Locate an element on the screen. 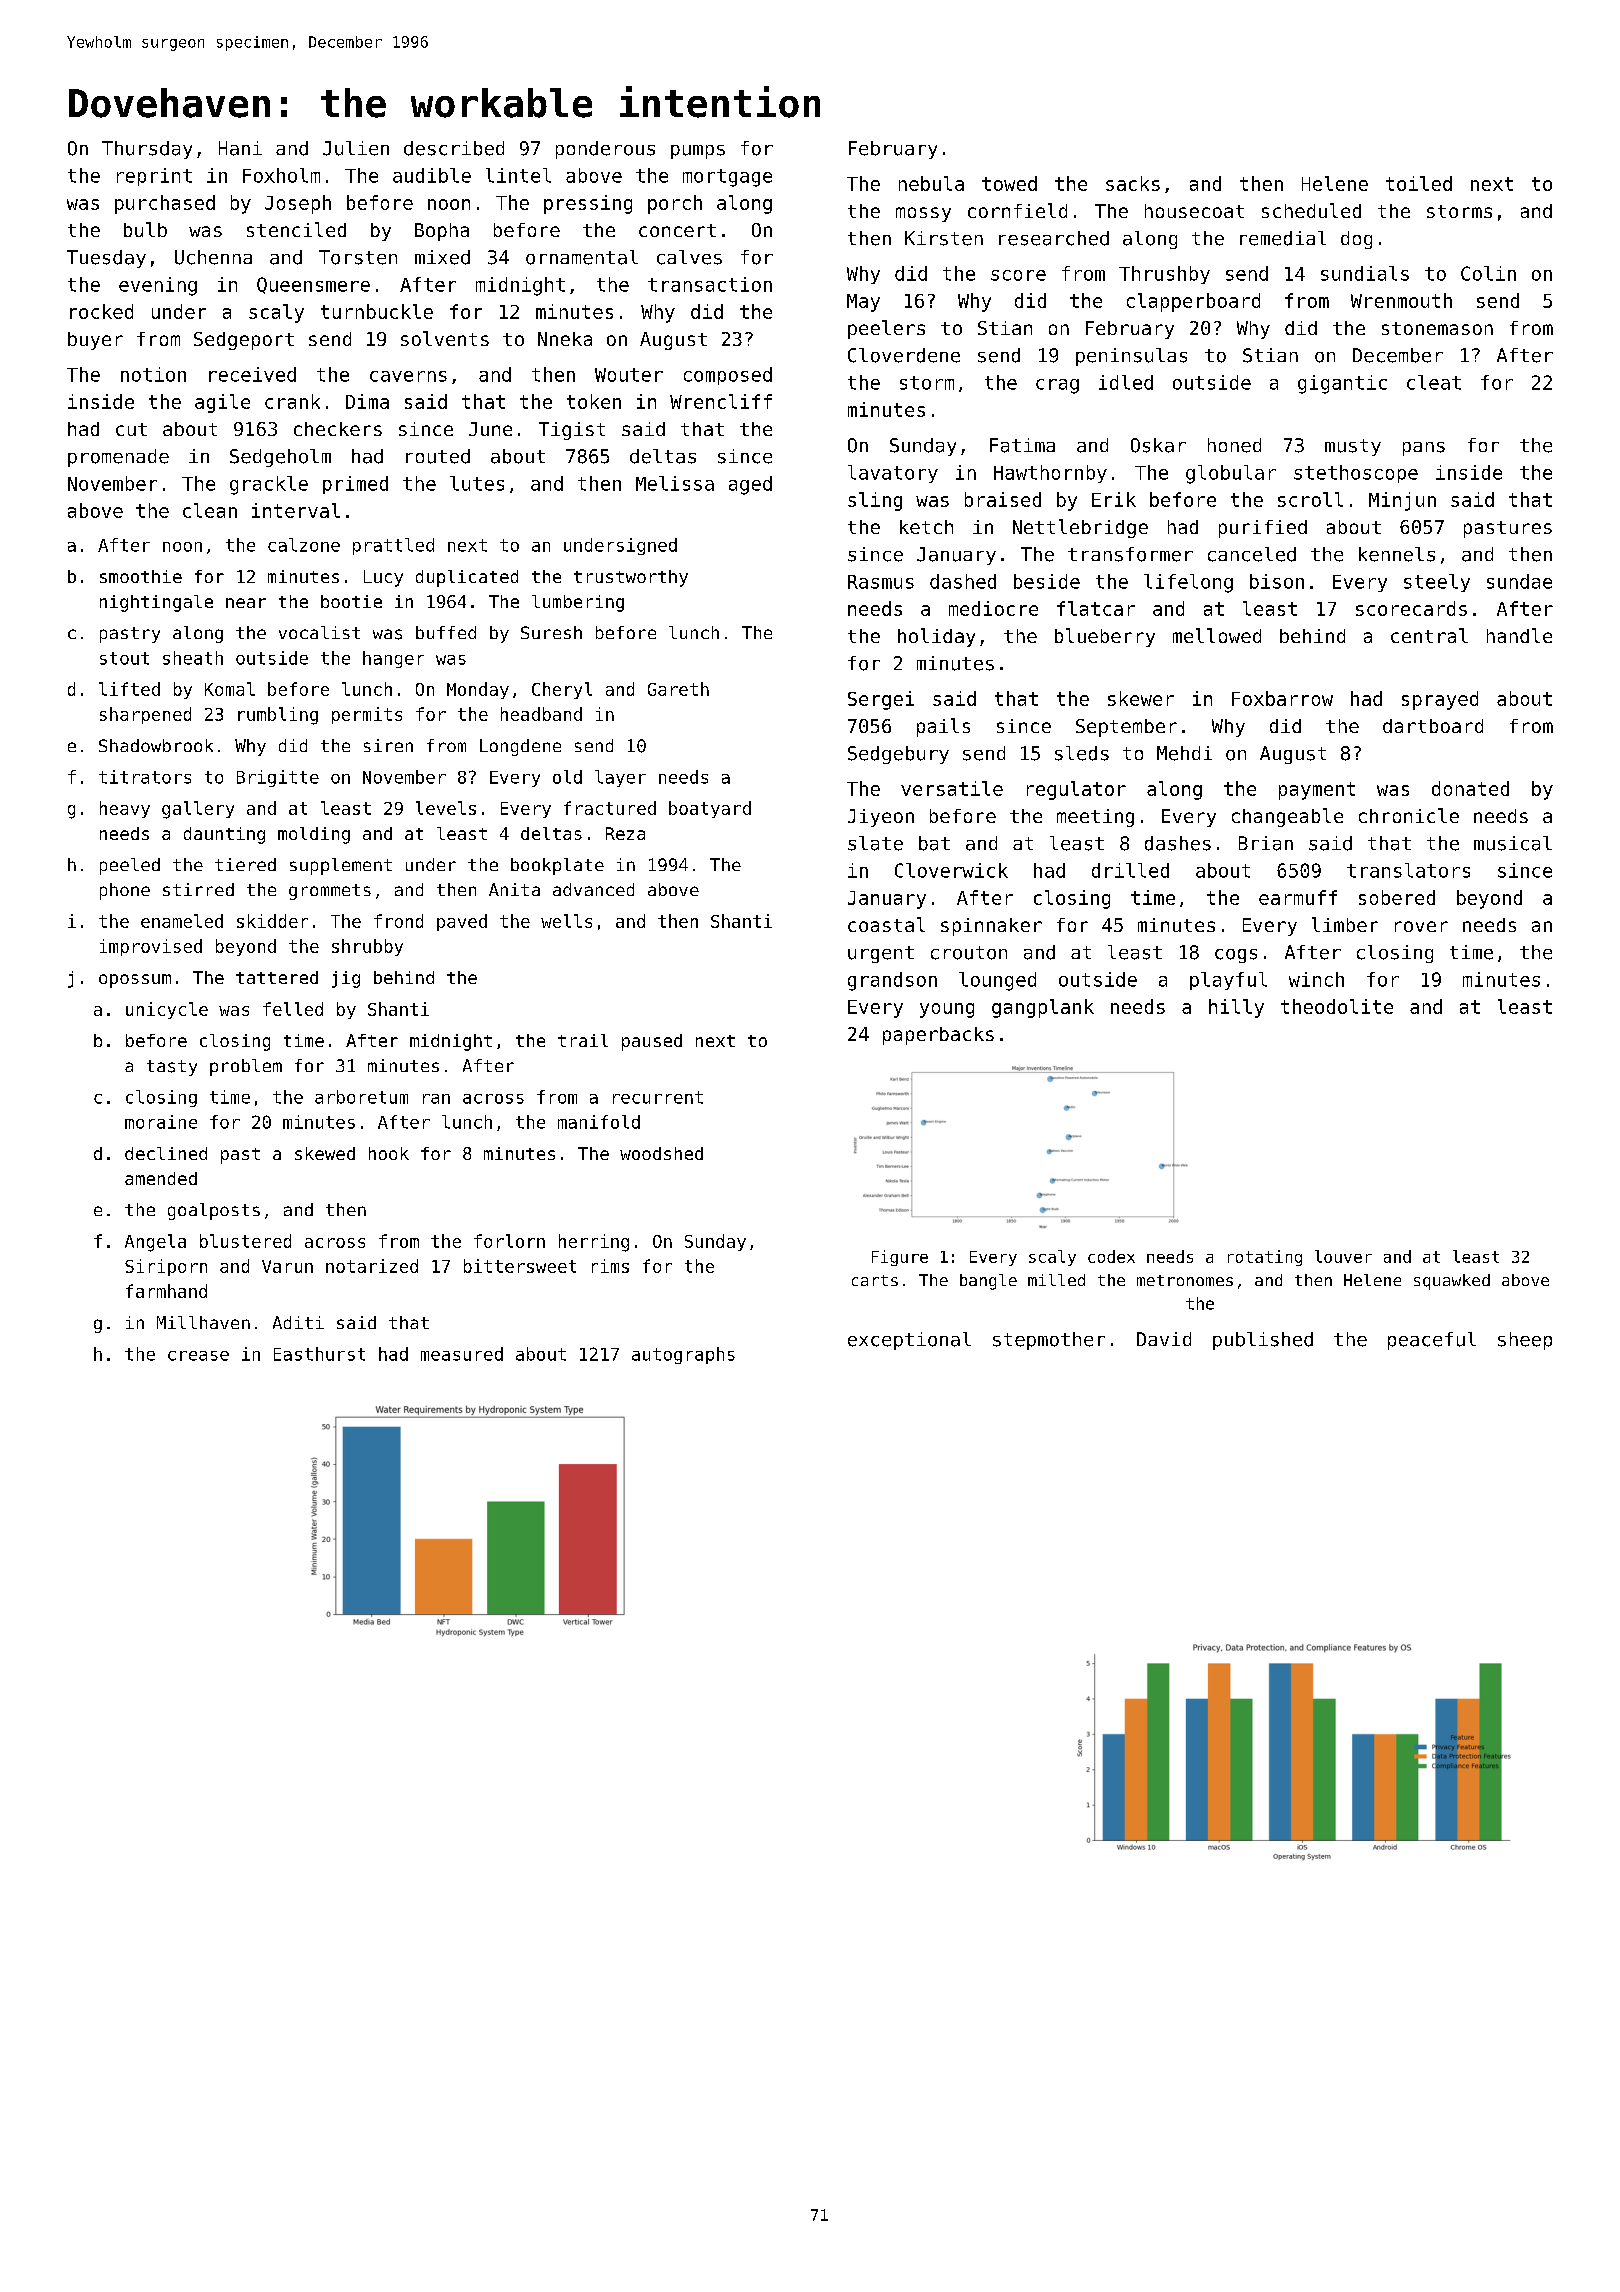 This screenshot has width=1620, height=2292. Hani is located at coordinates (240, 148).
